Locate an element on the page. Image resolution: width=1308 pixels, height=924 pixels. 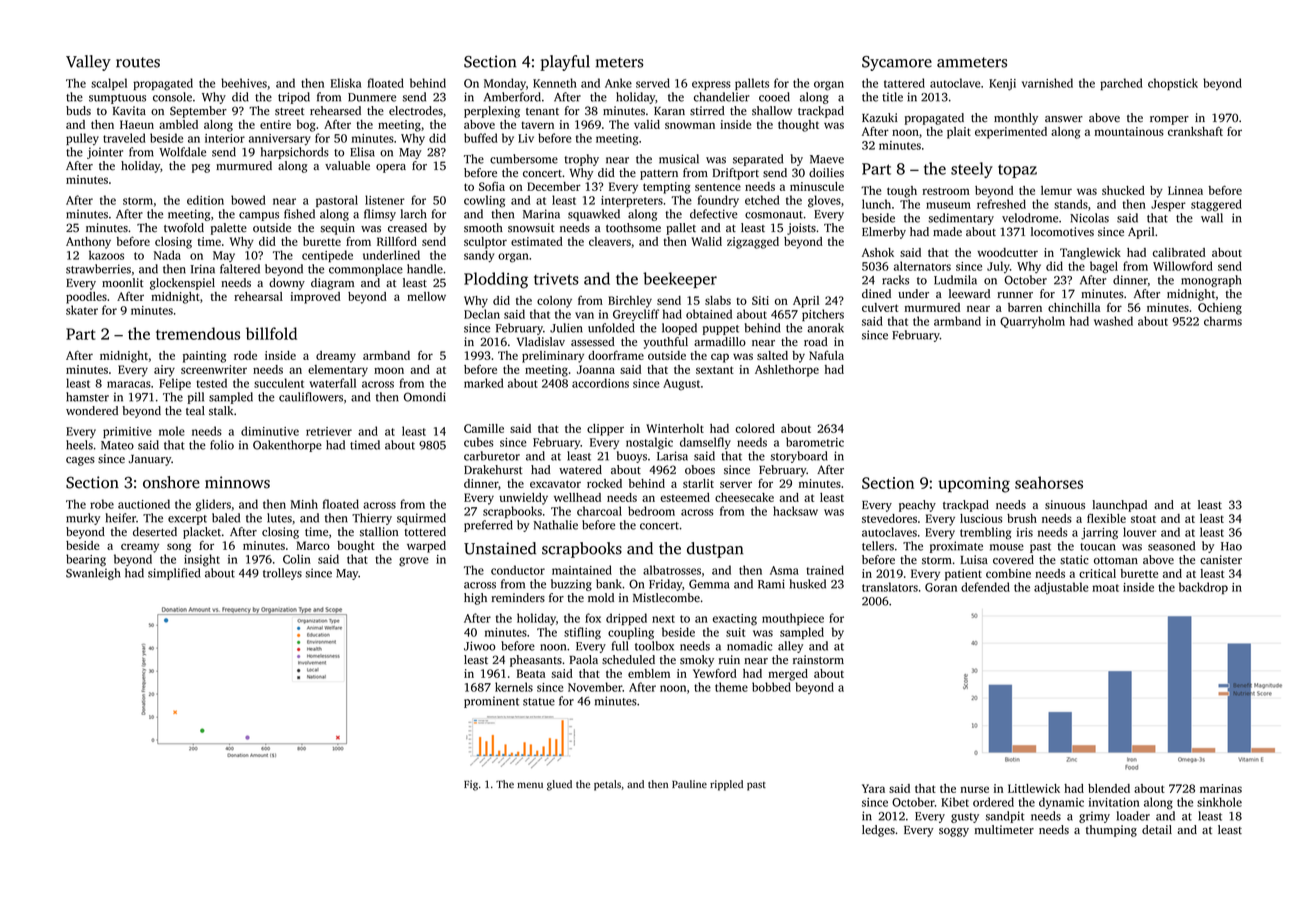
charms is located at coordinates (1223, 321).
